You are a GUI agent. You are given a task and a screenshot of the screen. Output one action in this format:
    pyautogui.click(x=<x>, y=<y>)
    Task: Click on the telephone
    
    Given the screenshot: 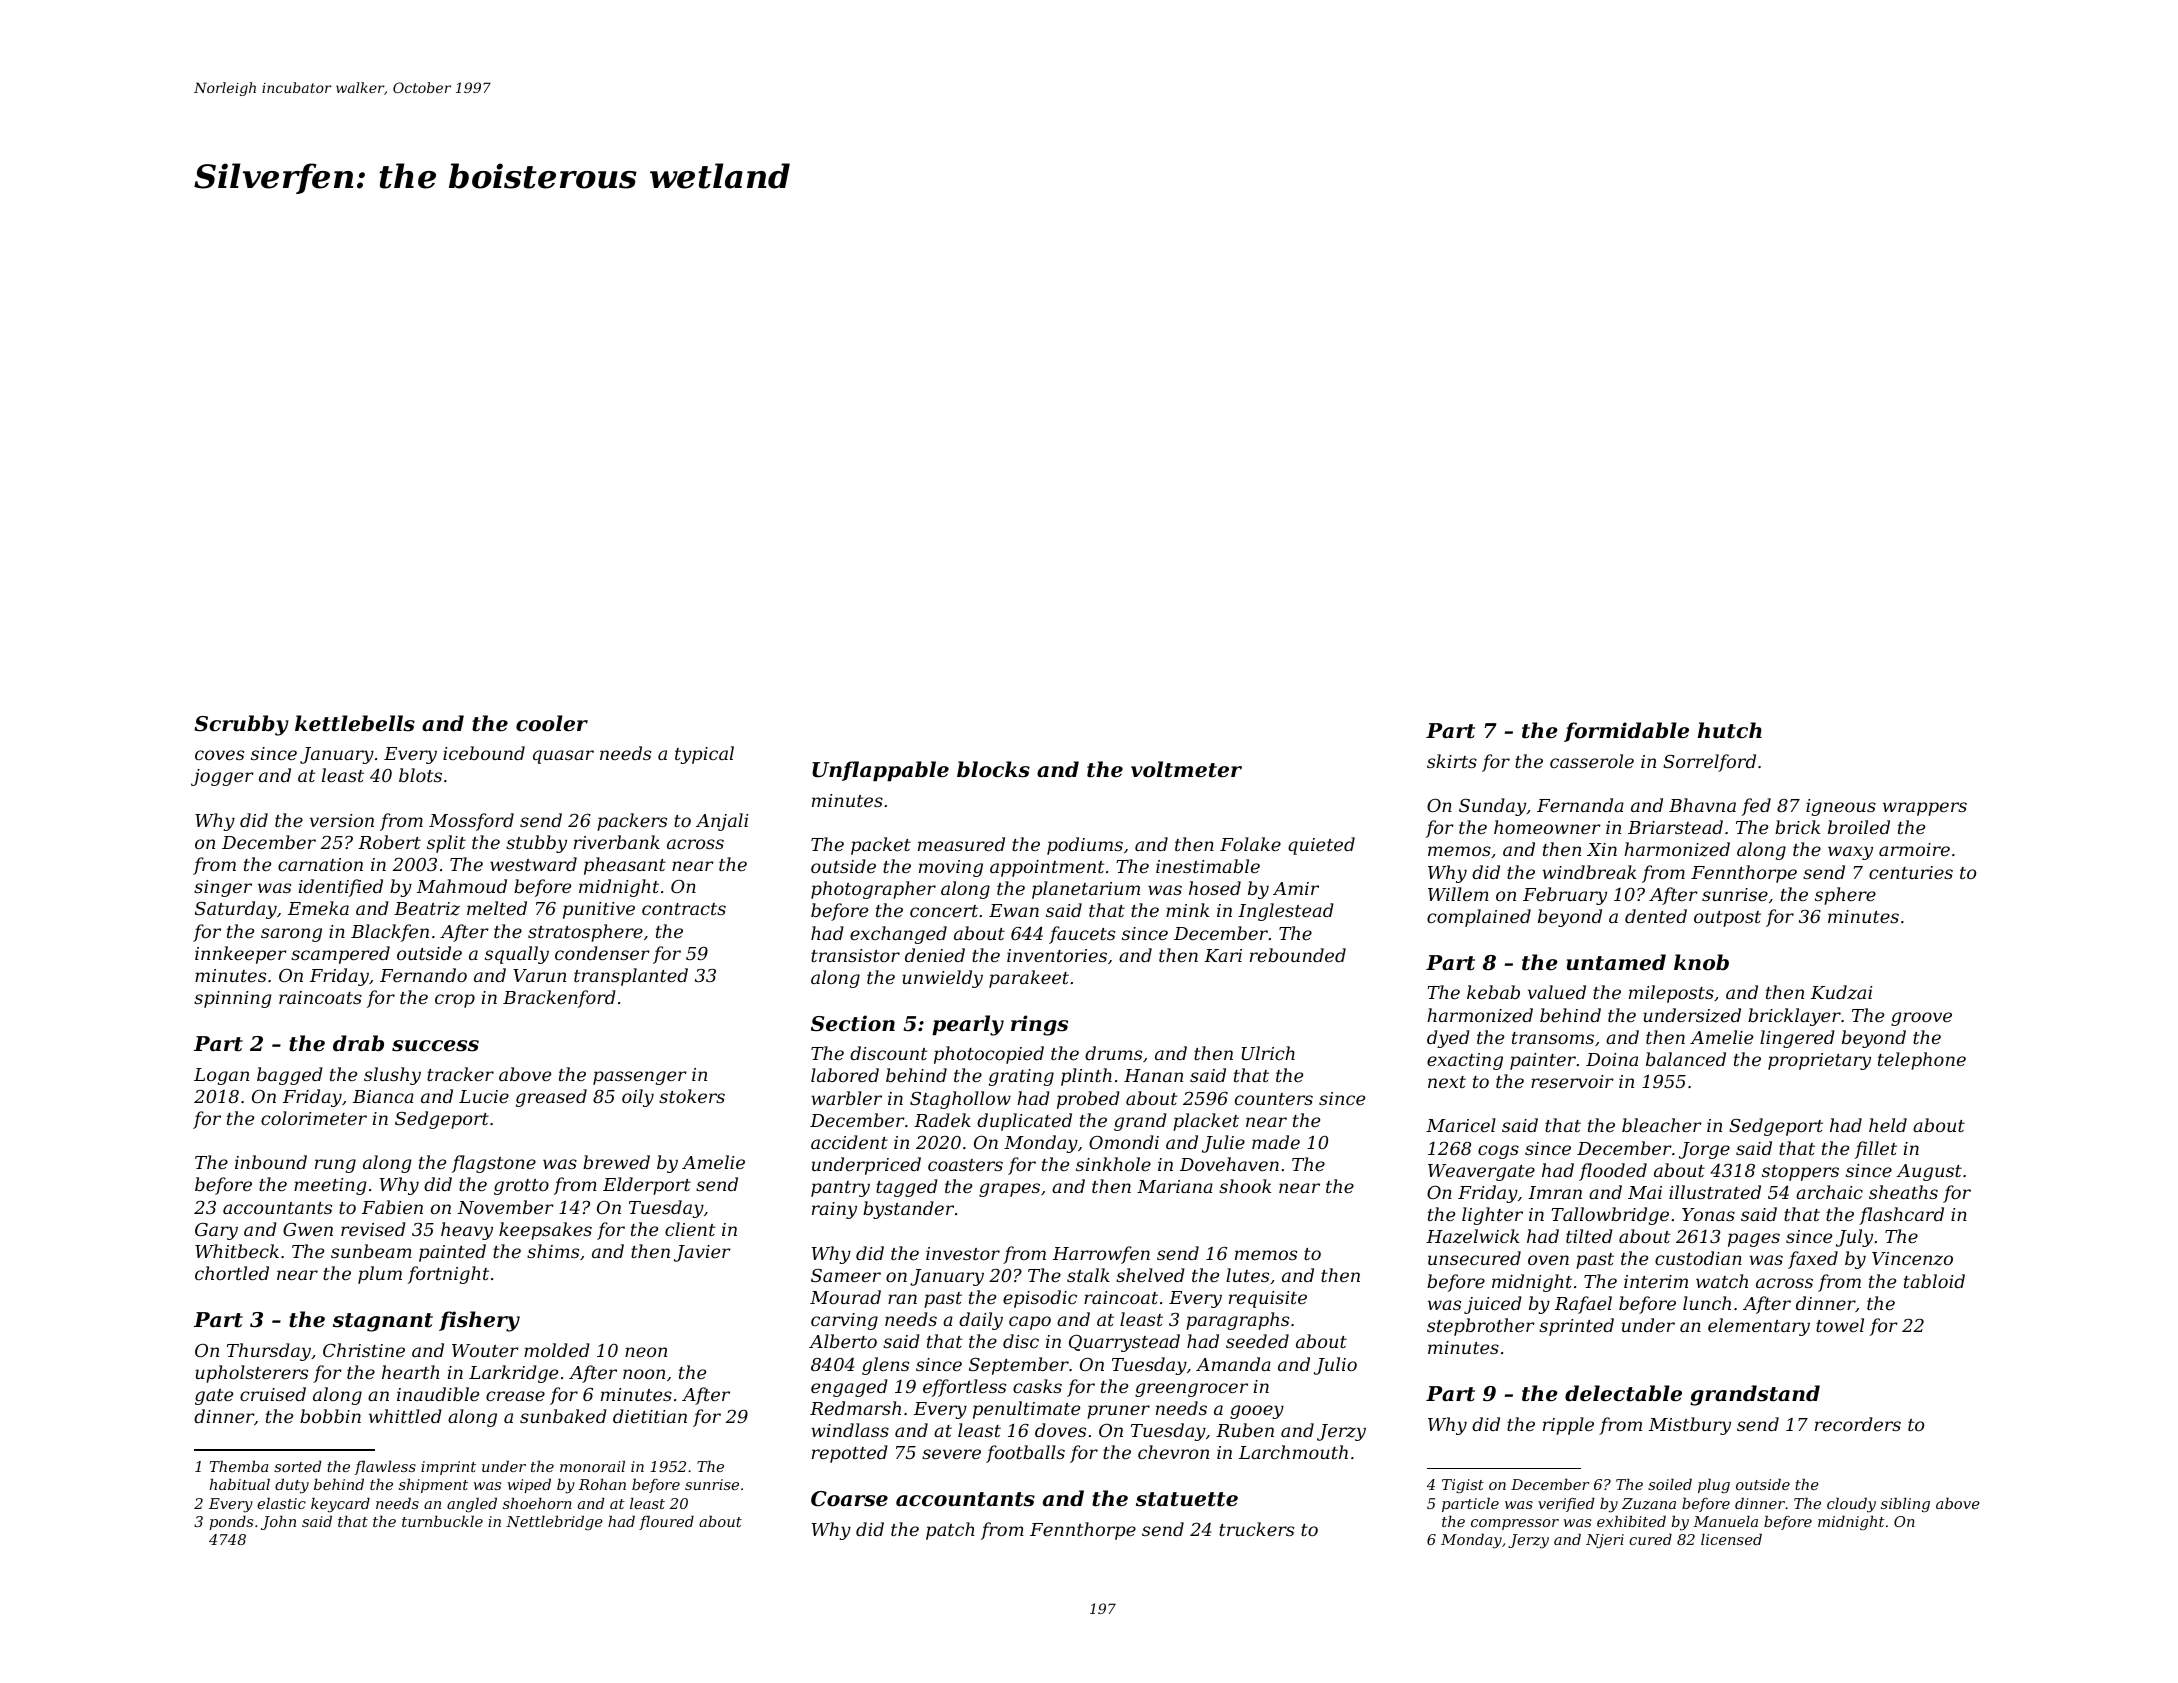 What is the action you would take?
    pyautogui.click(x=1922, y=1061)
